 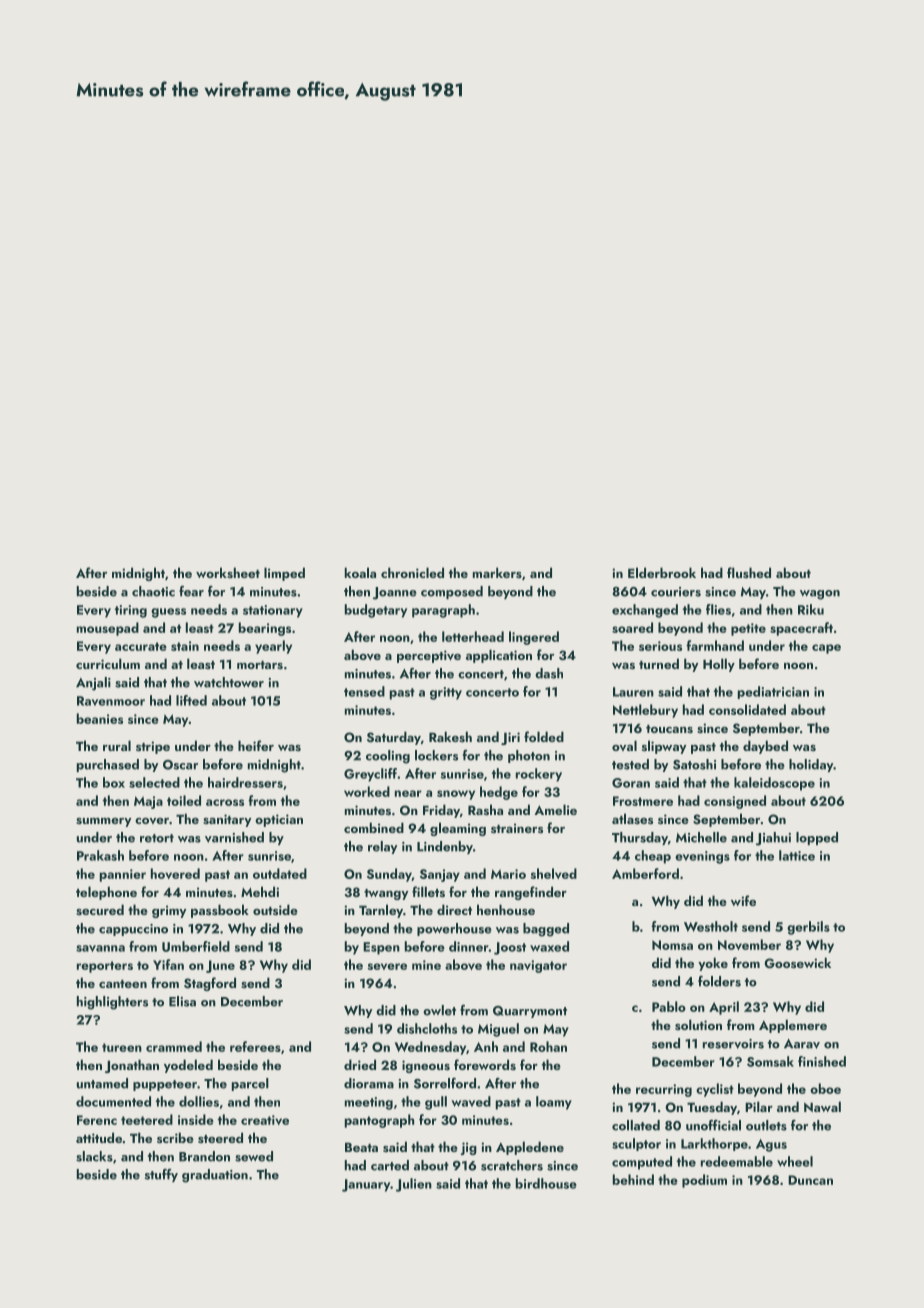 What do you see at coordinates (759, 1106) in the screenshot?
I see `Pilar` at bounding box center [759, 1106].
